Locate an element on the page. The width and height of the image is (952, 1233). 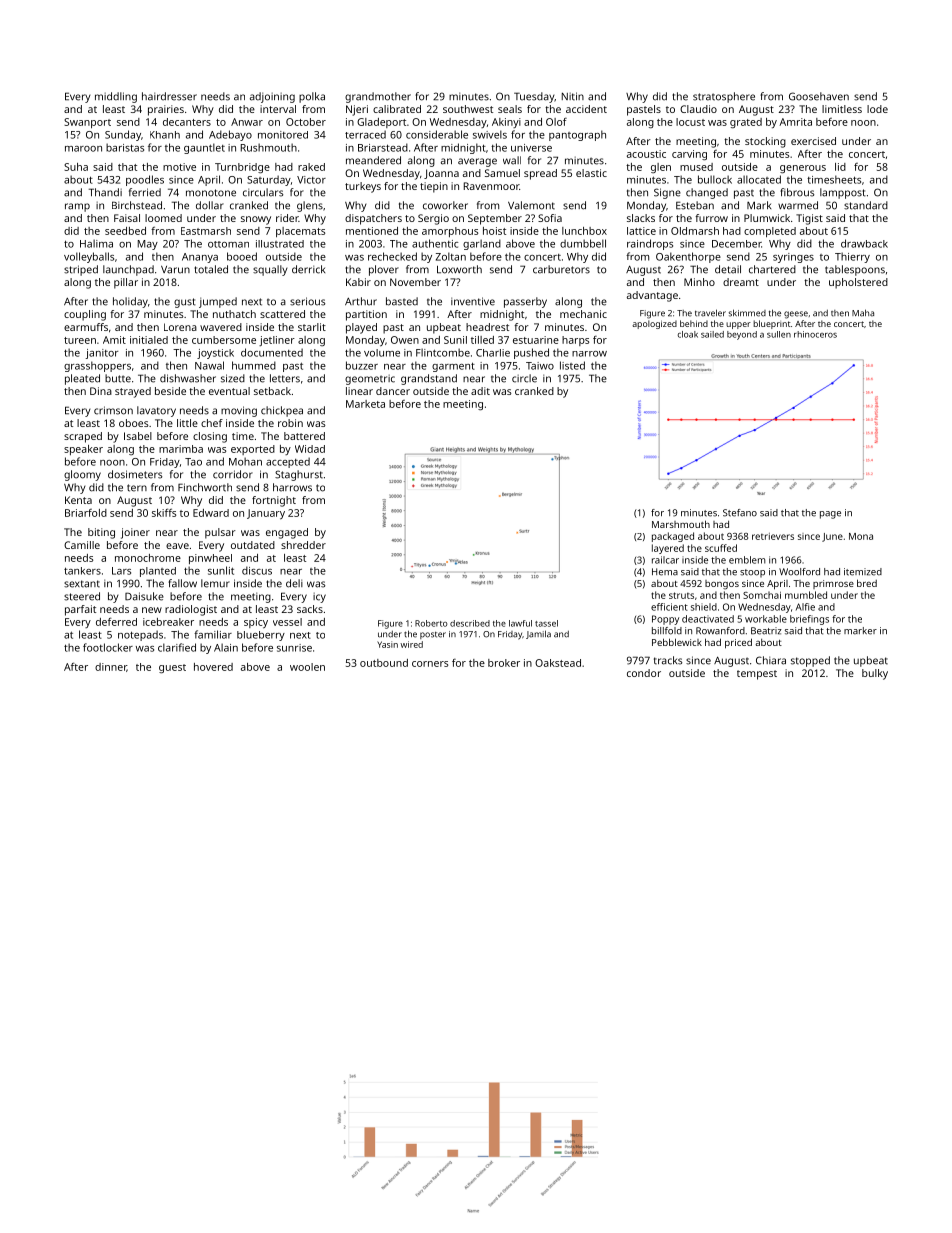
acoustic is located at coordinates (646, 154).
